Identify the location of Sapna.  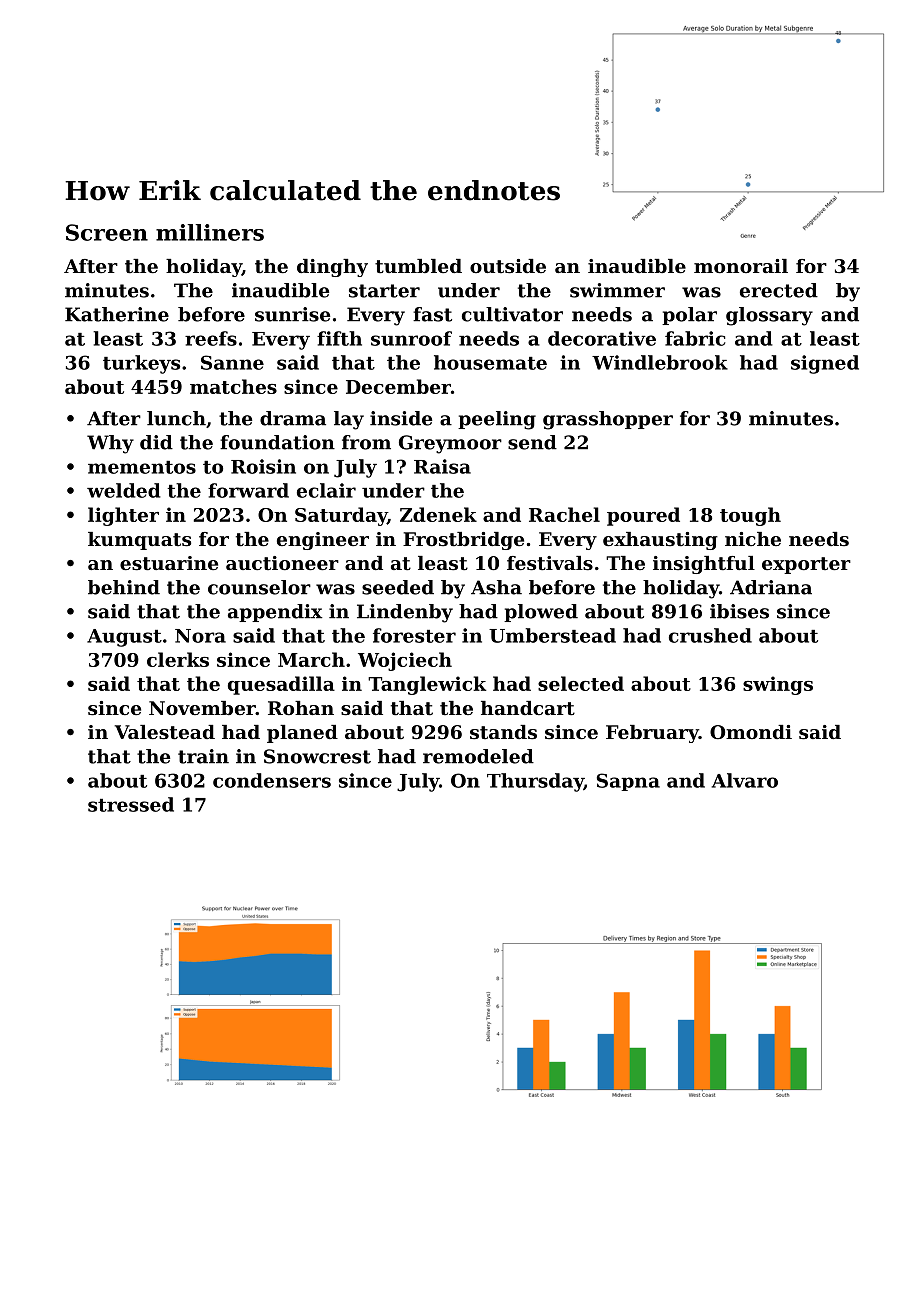
(628, 782).
